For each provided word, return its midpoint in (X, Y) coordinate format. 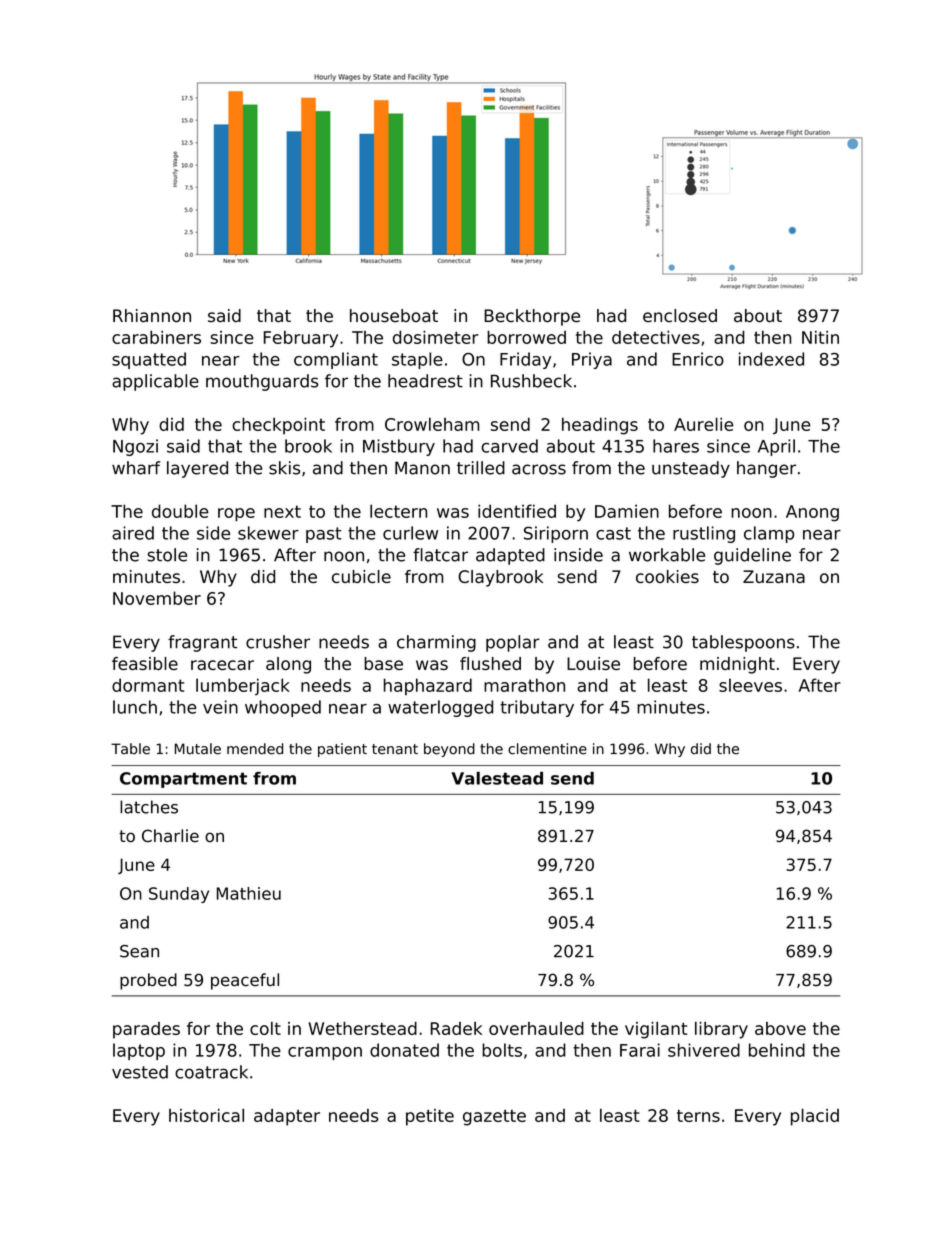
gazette (494, 1118)
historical (206, 1115)
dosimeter (435, 337)
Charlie (170, 836)
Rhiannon (152, 316)
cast (613, 533)
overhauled (536, 1028)
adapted (510, 556)
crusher (278, 642)
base (383, 663)
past (324, 535)
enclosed (680, 316)
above (780, 1028)
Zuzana (774, 576)
